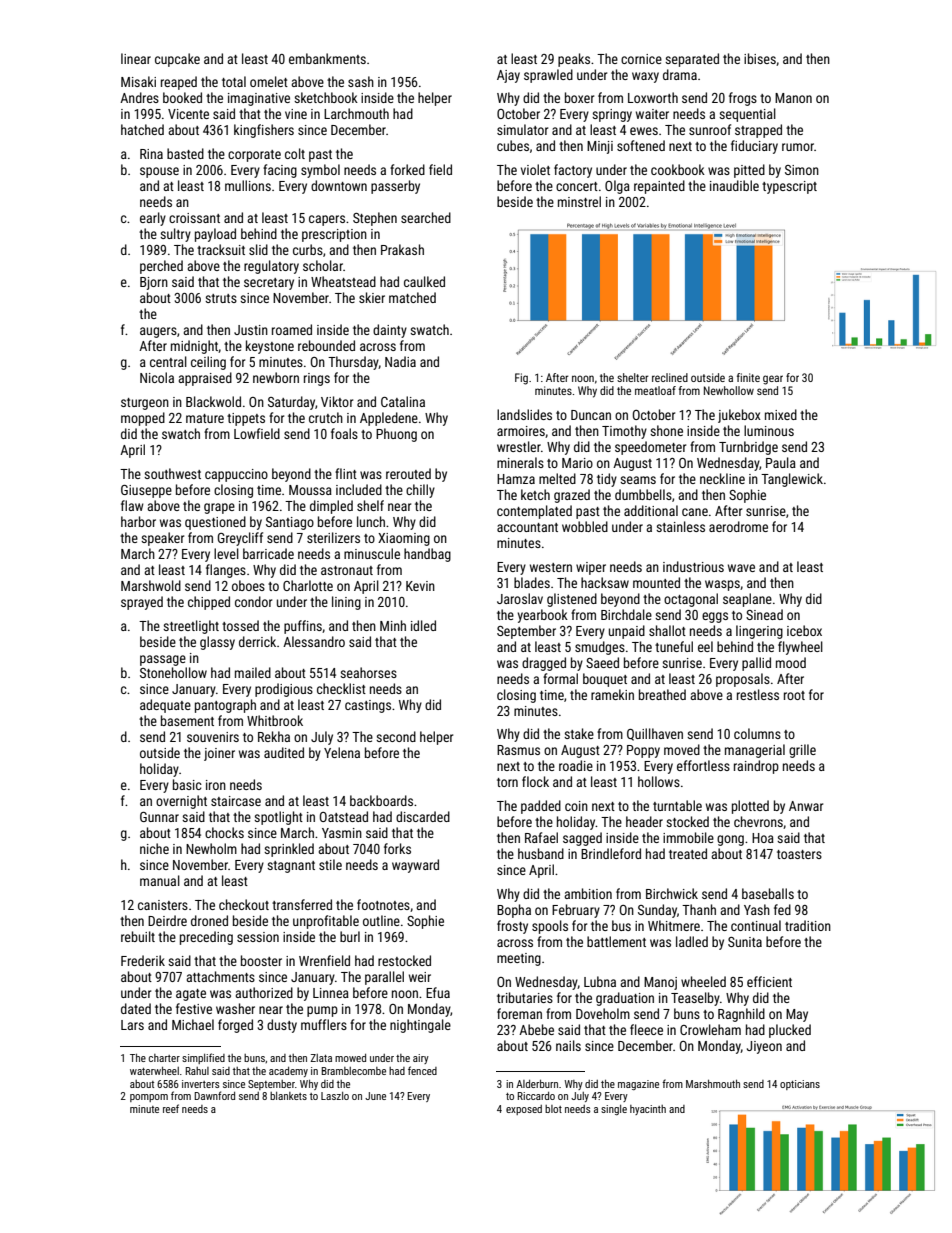 The image size is (952, 1233). I want to click on harbor, so click(138, 521).
